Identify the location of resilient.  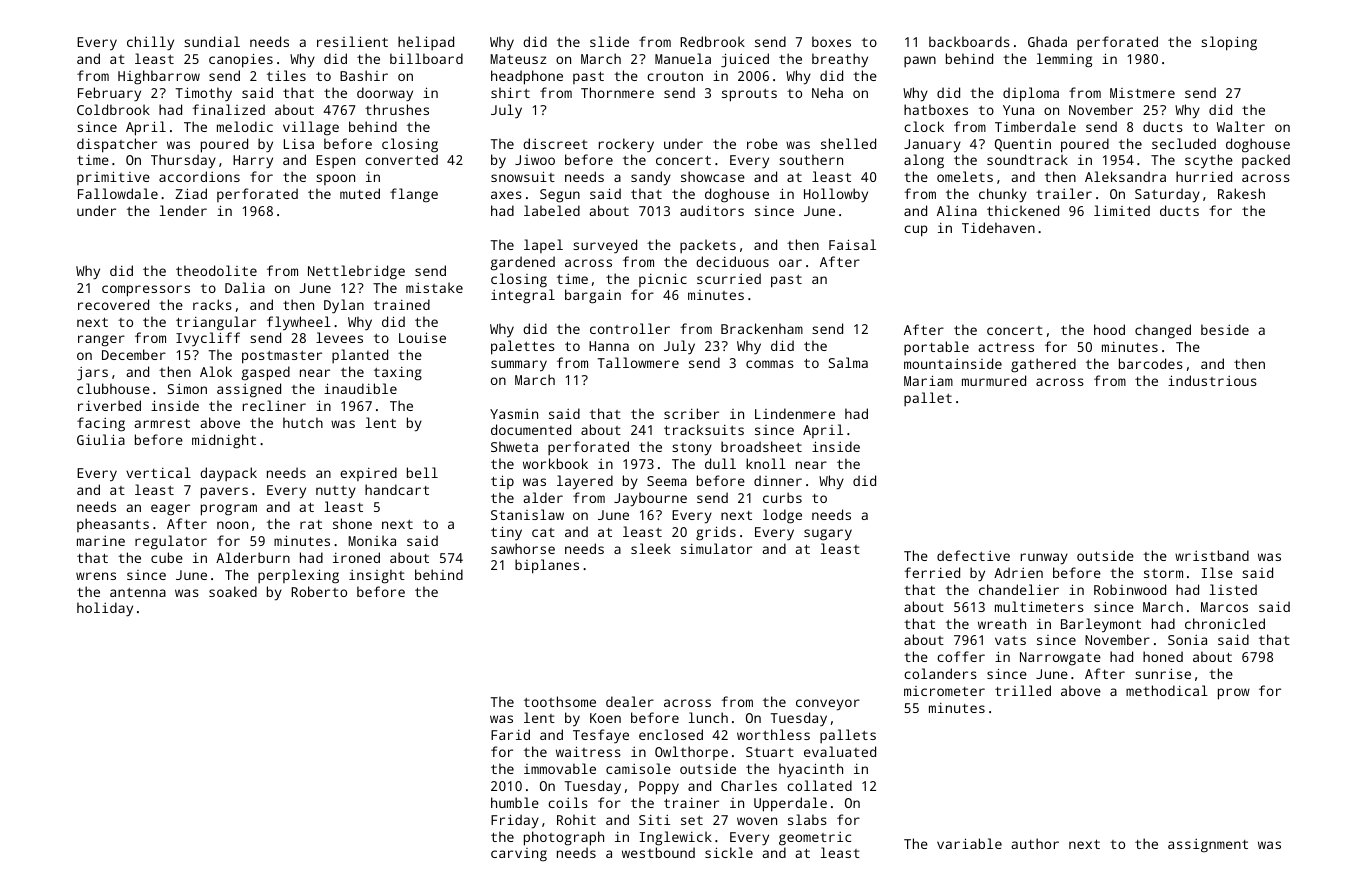
(352, 41).
